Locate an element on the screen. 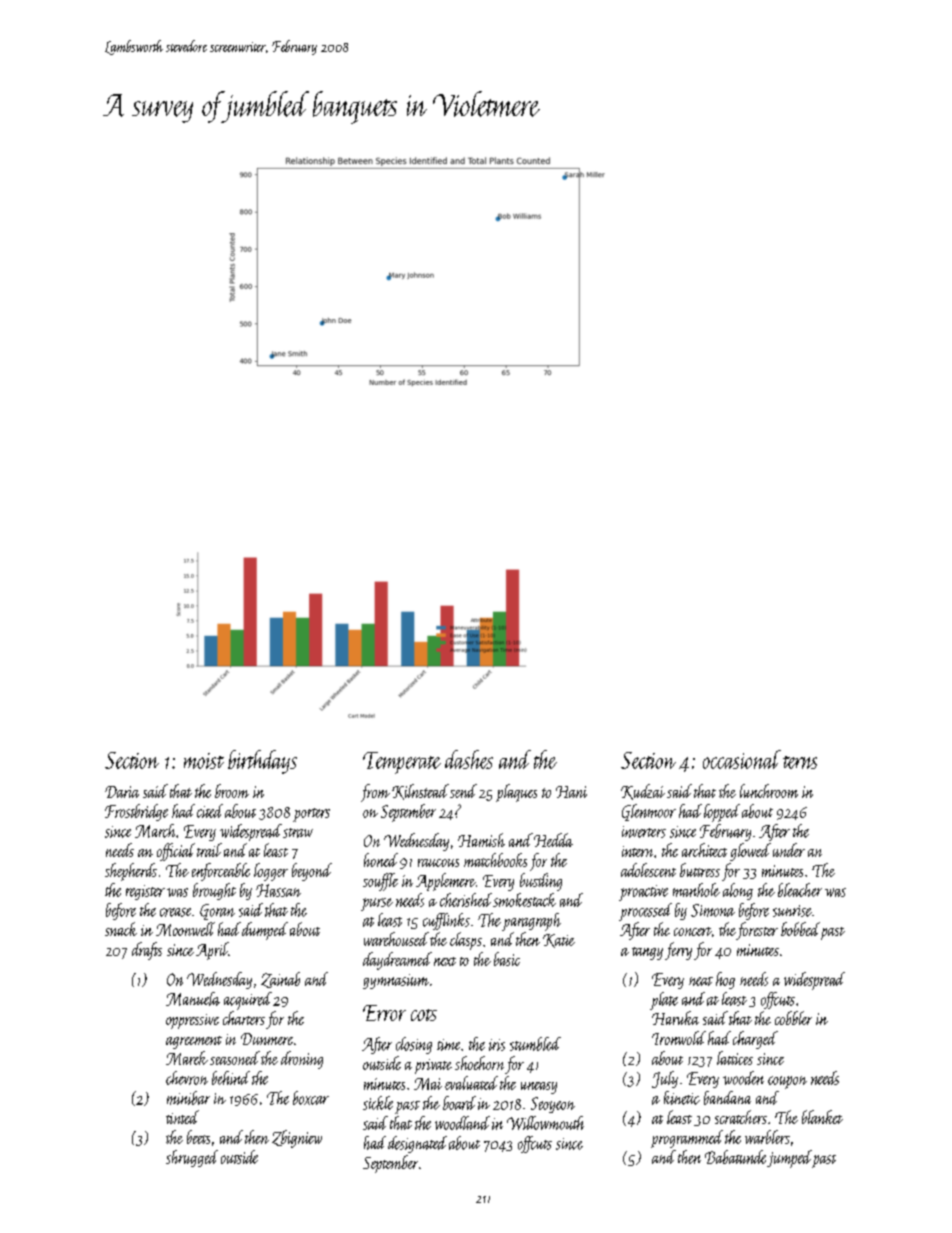 The height and width of the screenshot is (1233, 952). Hassan is located at coordinates (278, 890).
